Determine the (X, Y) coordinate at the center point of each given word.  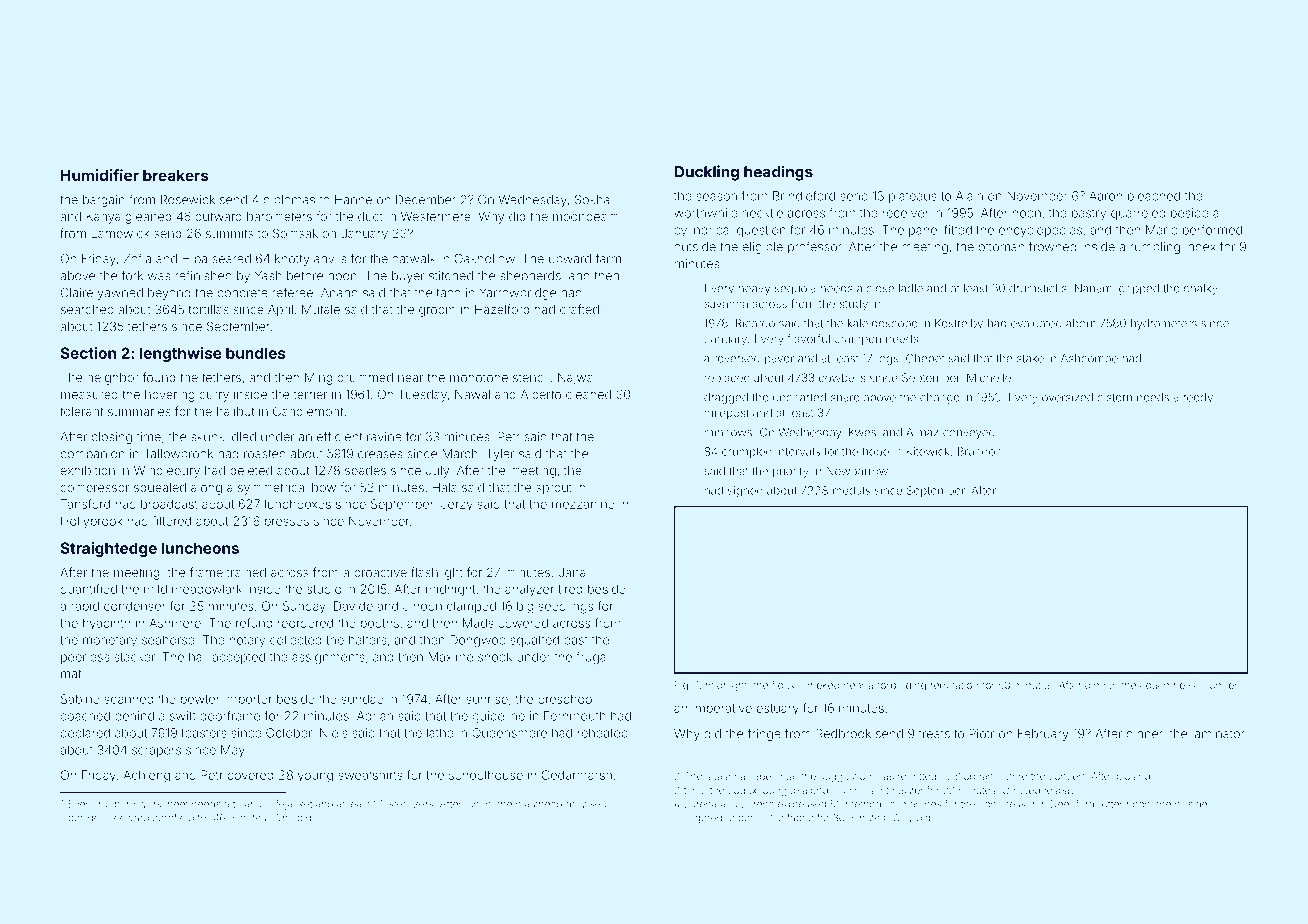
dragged (726, 398)
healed (1190, 685)
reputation (954, 686)
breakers (176, 175)
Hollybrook (92, 522)
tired (570, 589)
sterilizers (411, 804)
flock (783, 685)
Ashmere (175, 623)
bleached (1154, 196)
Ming (318, 379)
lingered (703, 819)
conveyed (969, 433)
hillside (1191, 804)
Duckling (707, 173)
